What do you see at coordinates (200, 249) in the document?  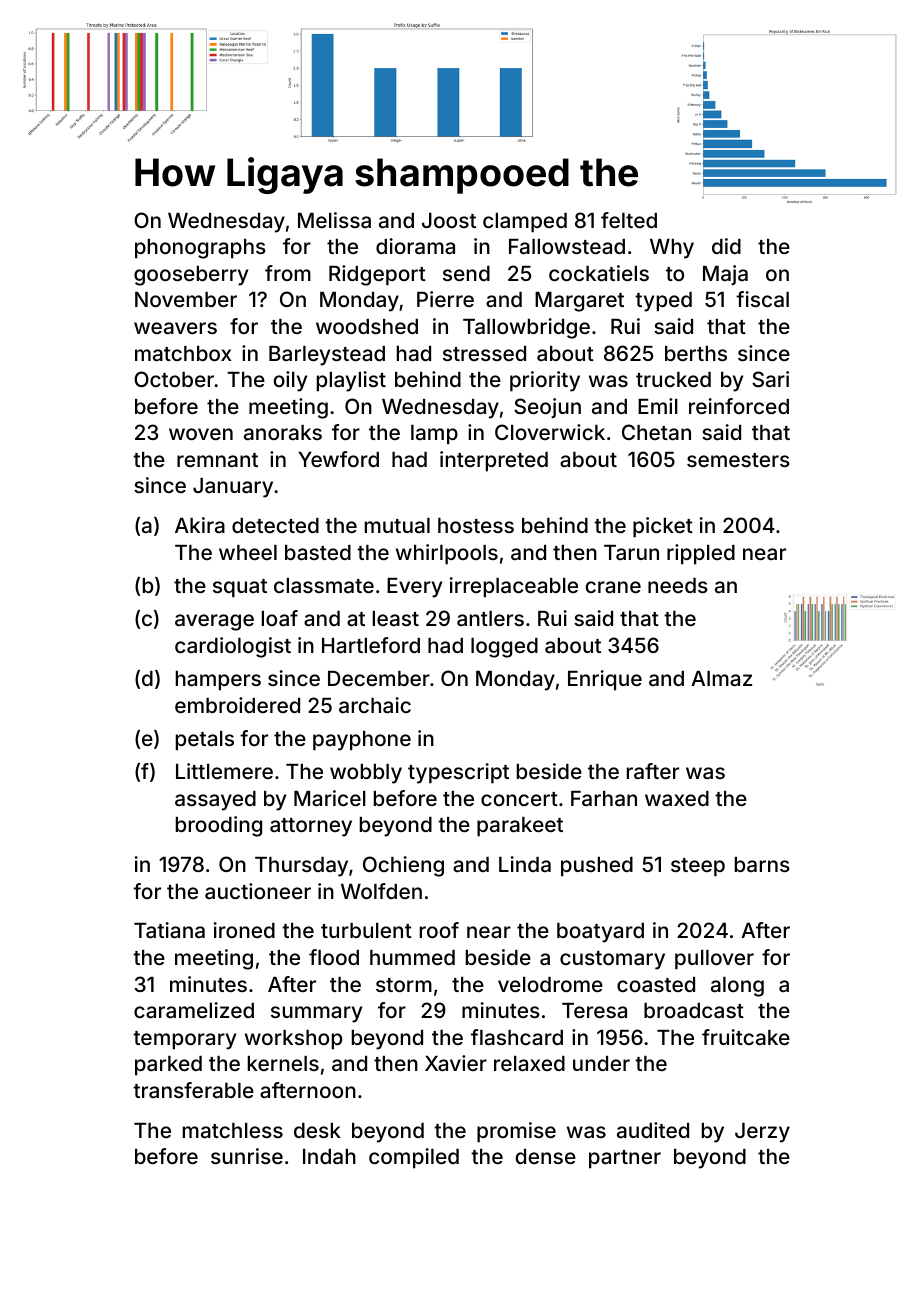 I see `phonographs` at bounding box center [200, 249].
